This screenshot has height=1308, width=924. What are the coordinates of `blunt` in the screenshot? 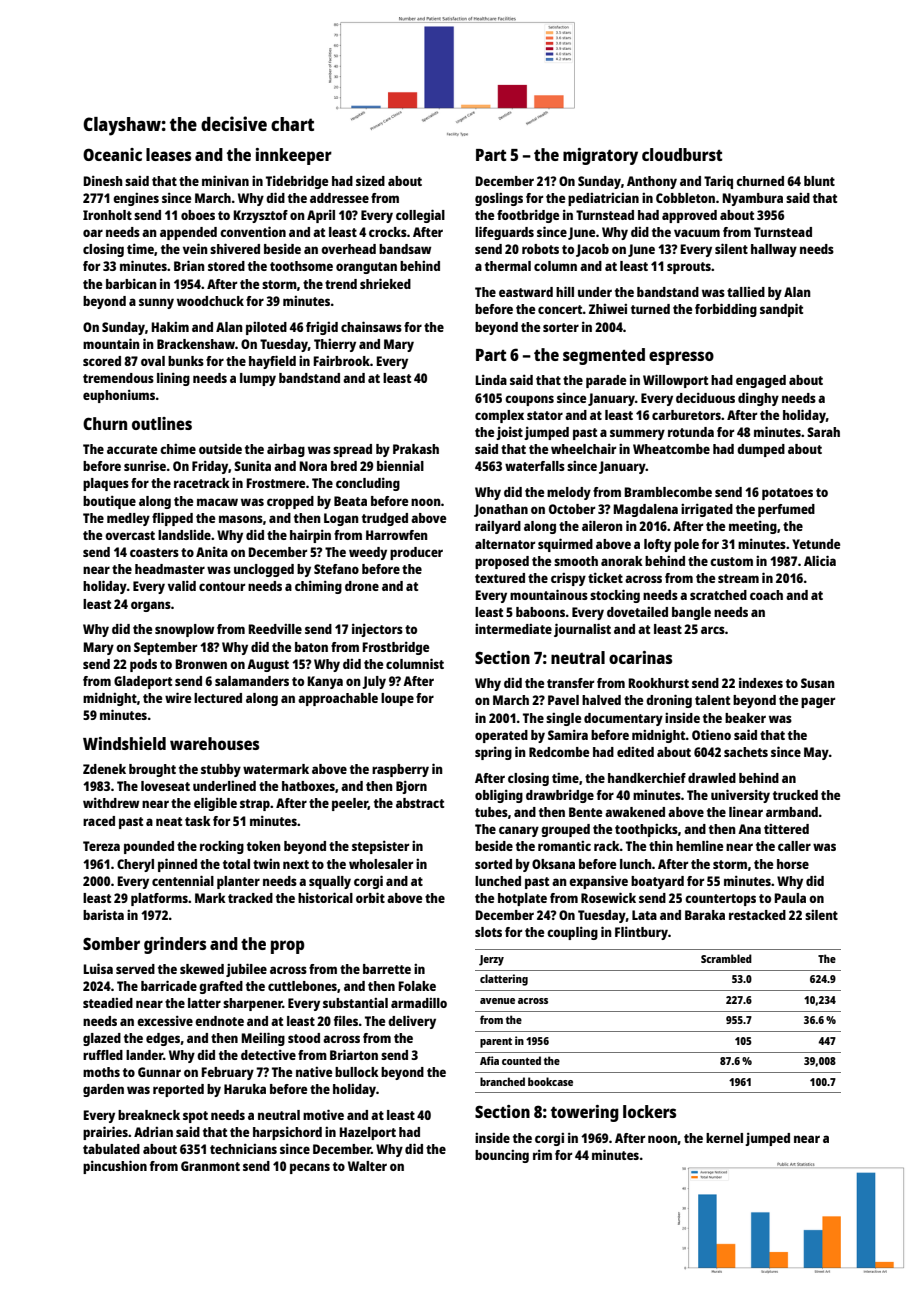 It's located at (819, 181).
